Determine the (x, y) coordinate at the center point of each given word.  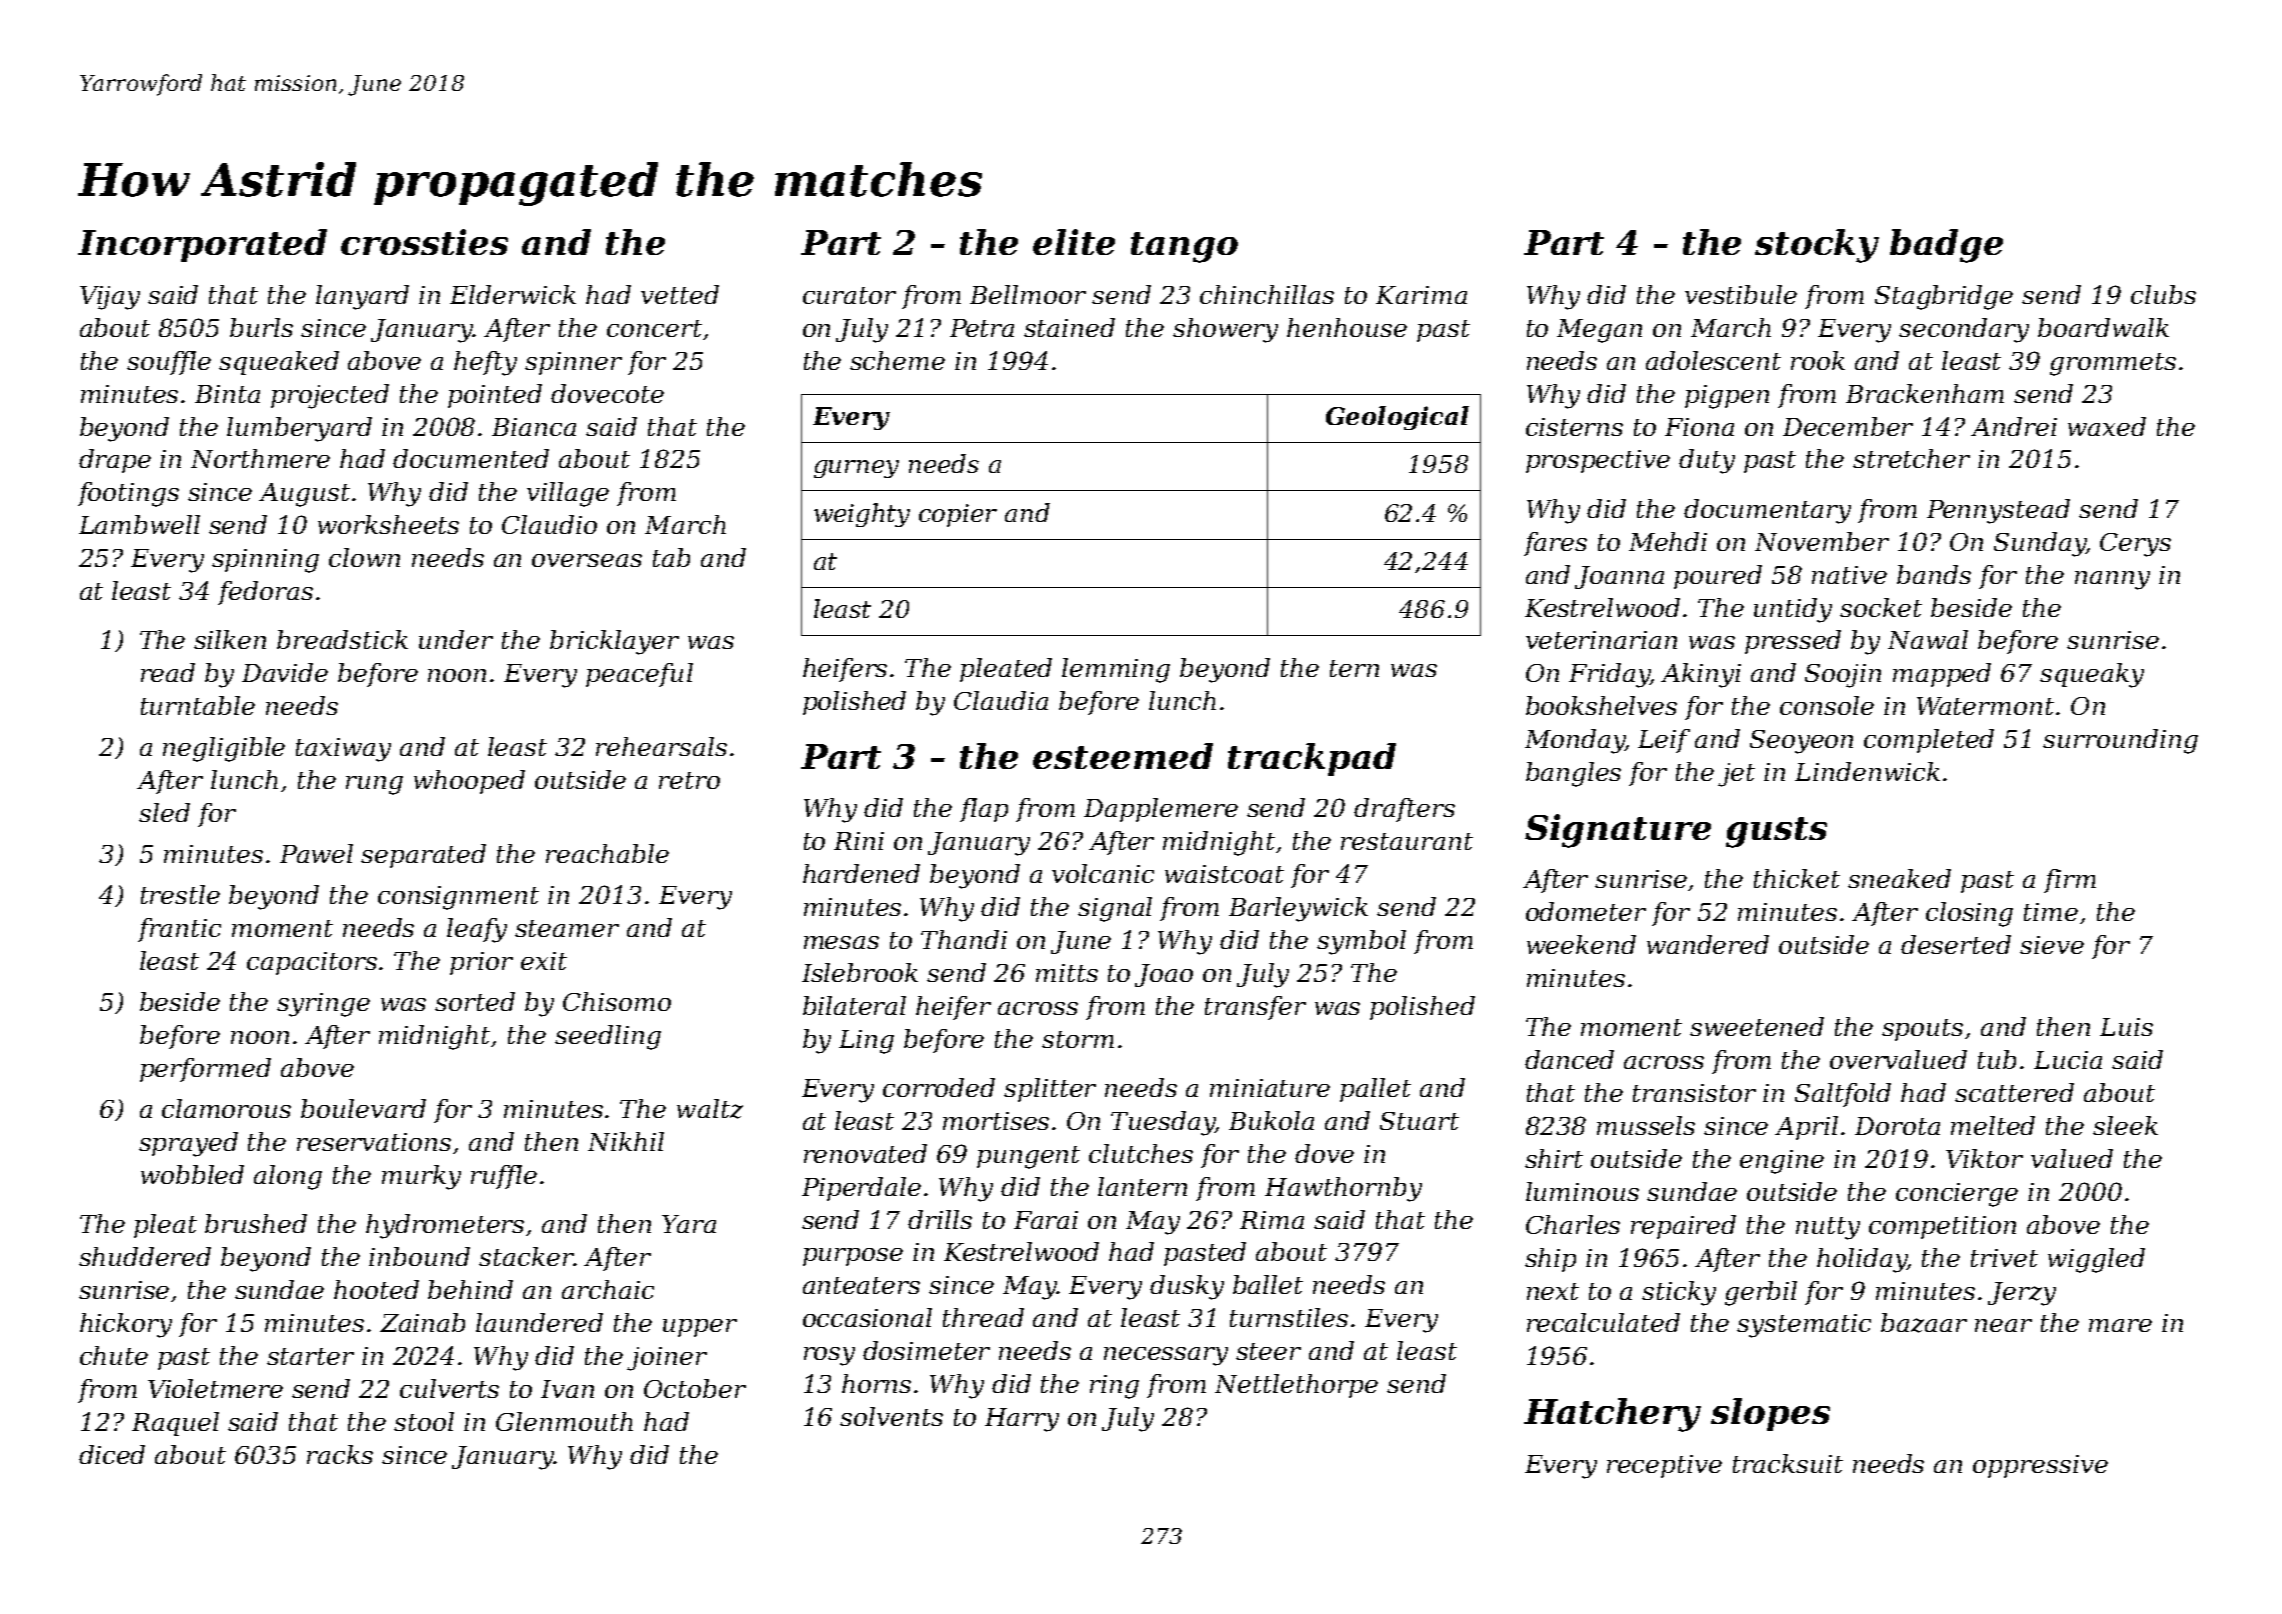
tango (1184, 247)
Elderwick (513, 294)
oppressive (2040, 1466)
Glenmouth (564, 1421)
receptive (1664, 1466)
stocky (1817, 246)
